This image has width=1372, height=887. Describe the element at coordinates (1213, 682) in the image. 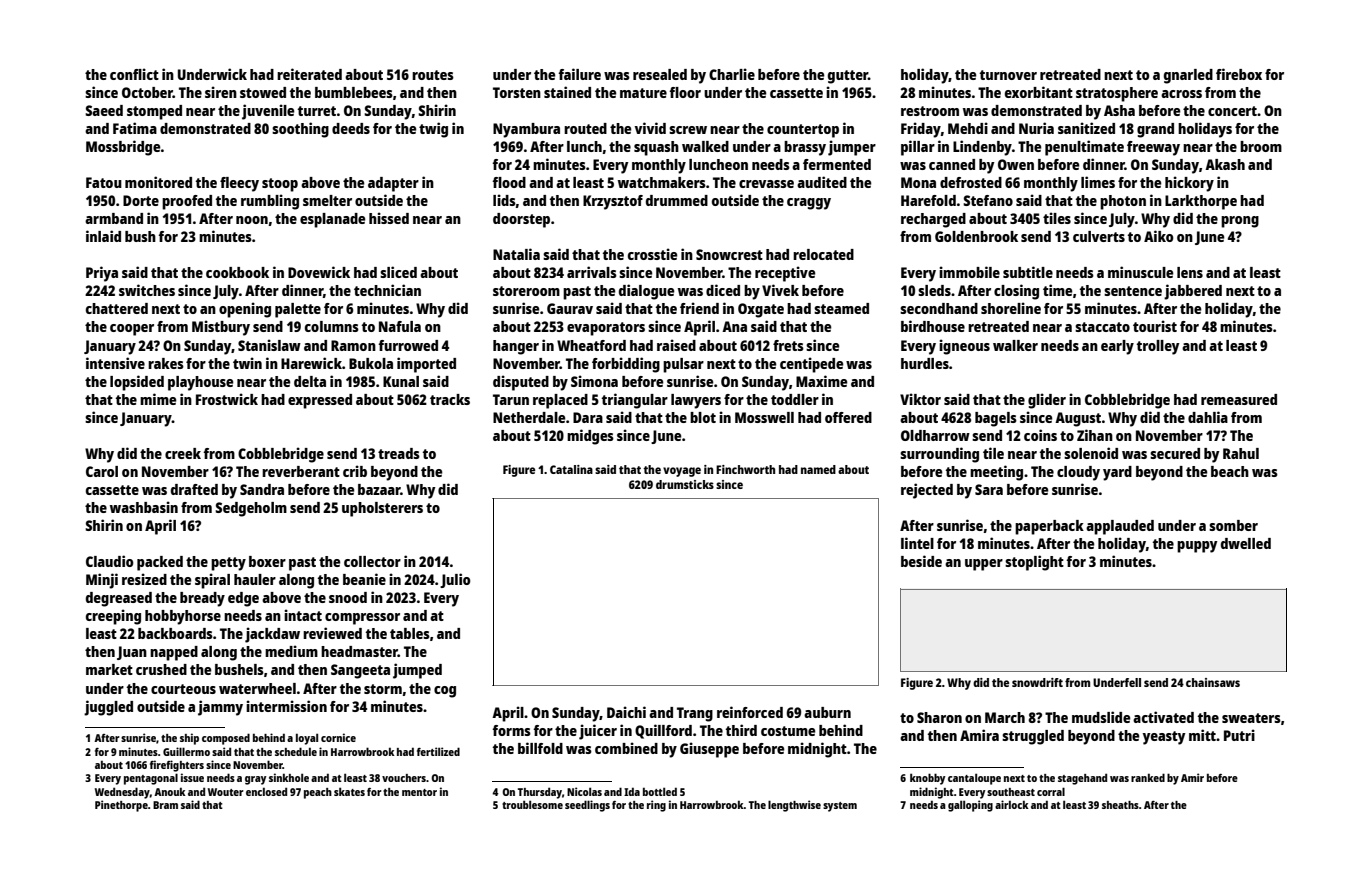

I see `chainsaws` at that location.
